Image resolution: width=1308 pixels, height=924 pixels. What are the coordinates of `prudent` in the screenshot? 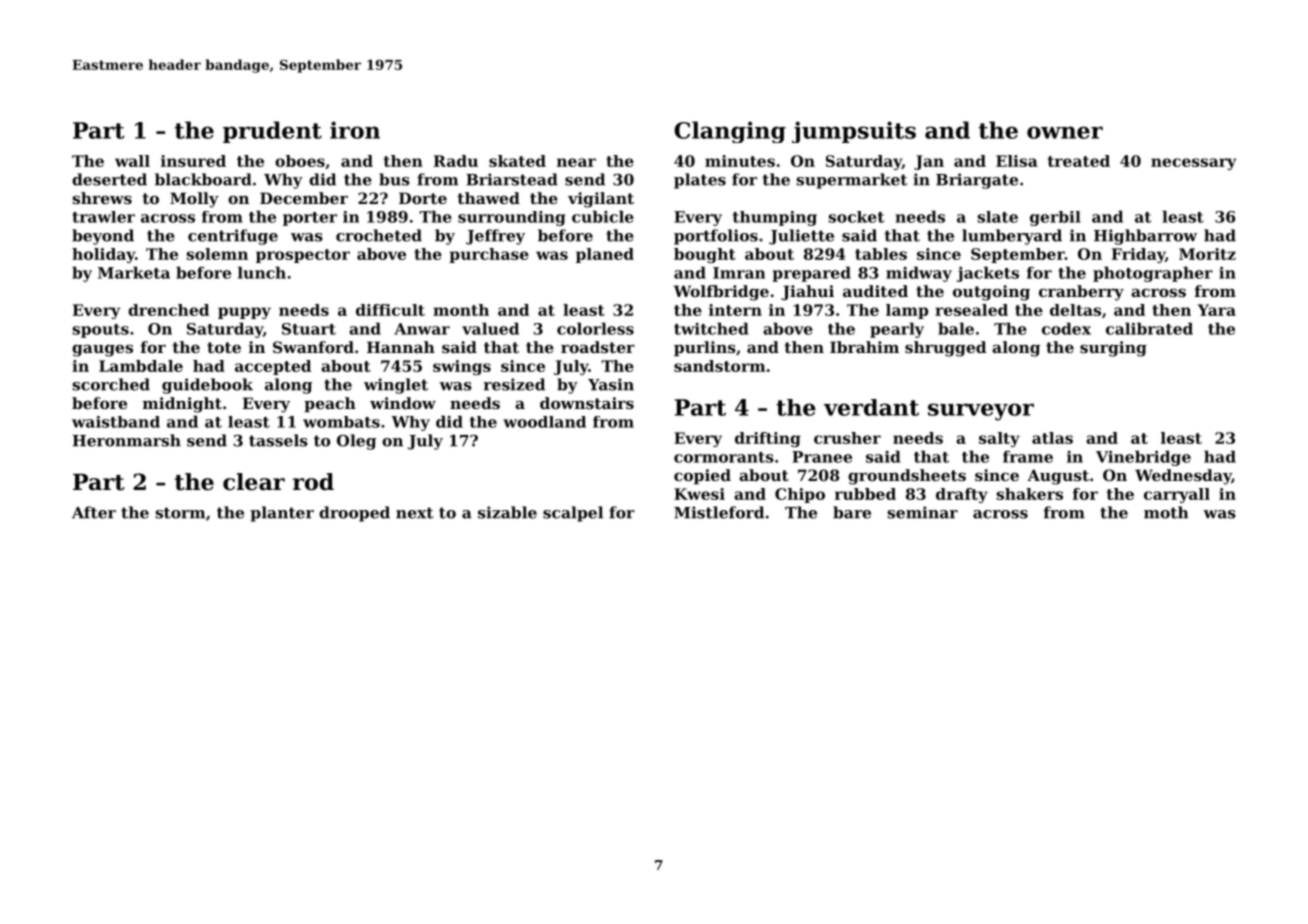 It's located at (272, 132).
